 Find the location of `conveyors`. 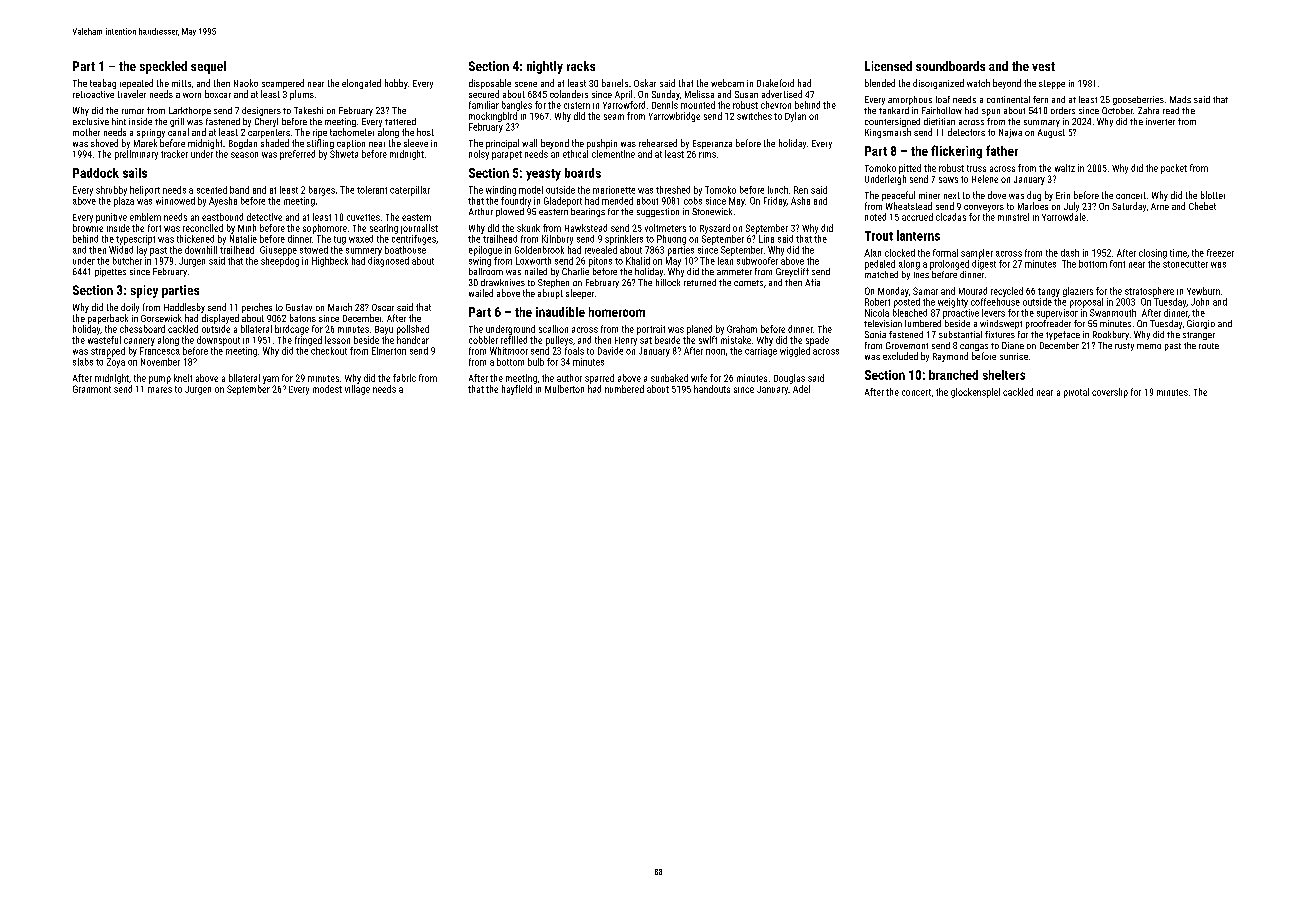

conveyors is located at coordinates (984, 208).
